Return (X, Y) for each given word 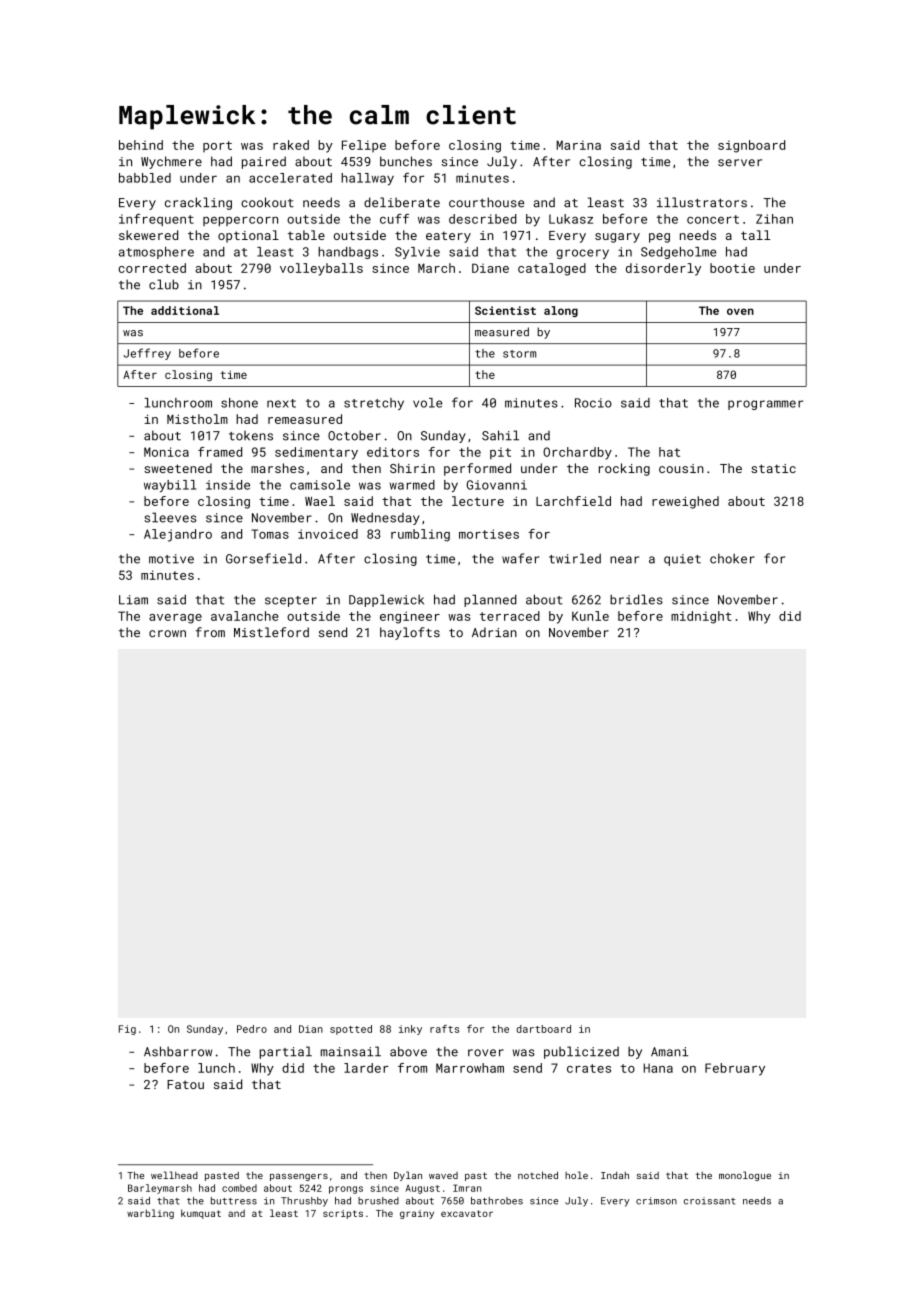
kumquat (201, 1214)
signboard (751, 146)
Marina (578, 145)
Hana (658, 1068)
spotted (351, 1030)
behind (141, 145)
